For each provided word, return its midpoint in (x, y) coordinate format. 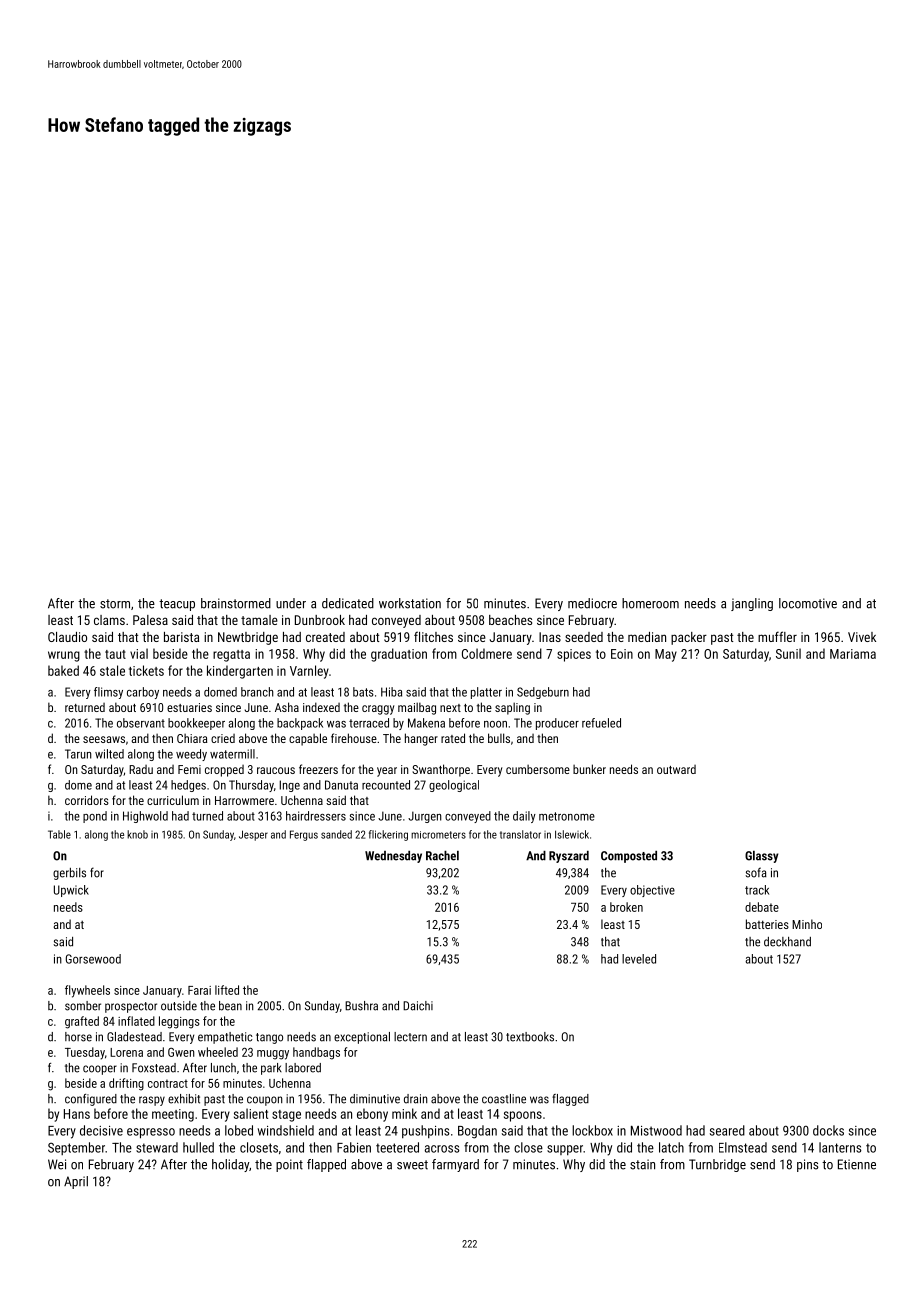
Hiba (391, 692)
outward (676, 769)
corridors (87, 800)
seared (727, 1130)
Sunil (788, 653)
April (76, 1182)
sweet (412, 1165)
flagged (570, 1100)
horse (78, 1037)
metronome (567, 816)
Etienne (857, 1164)
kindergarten (240, 672)
